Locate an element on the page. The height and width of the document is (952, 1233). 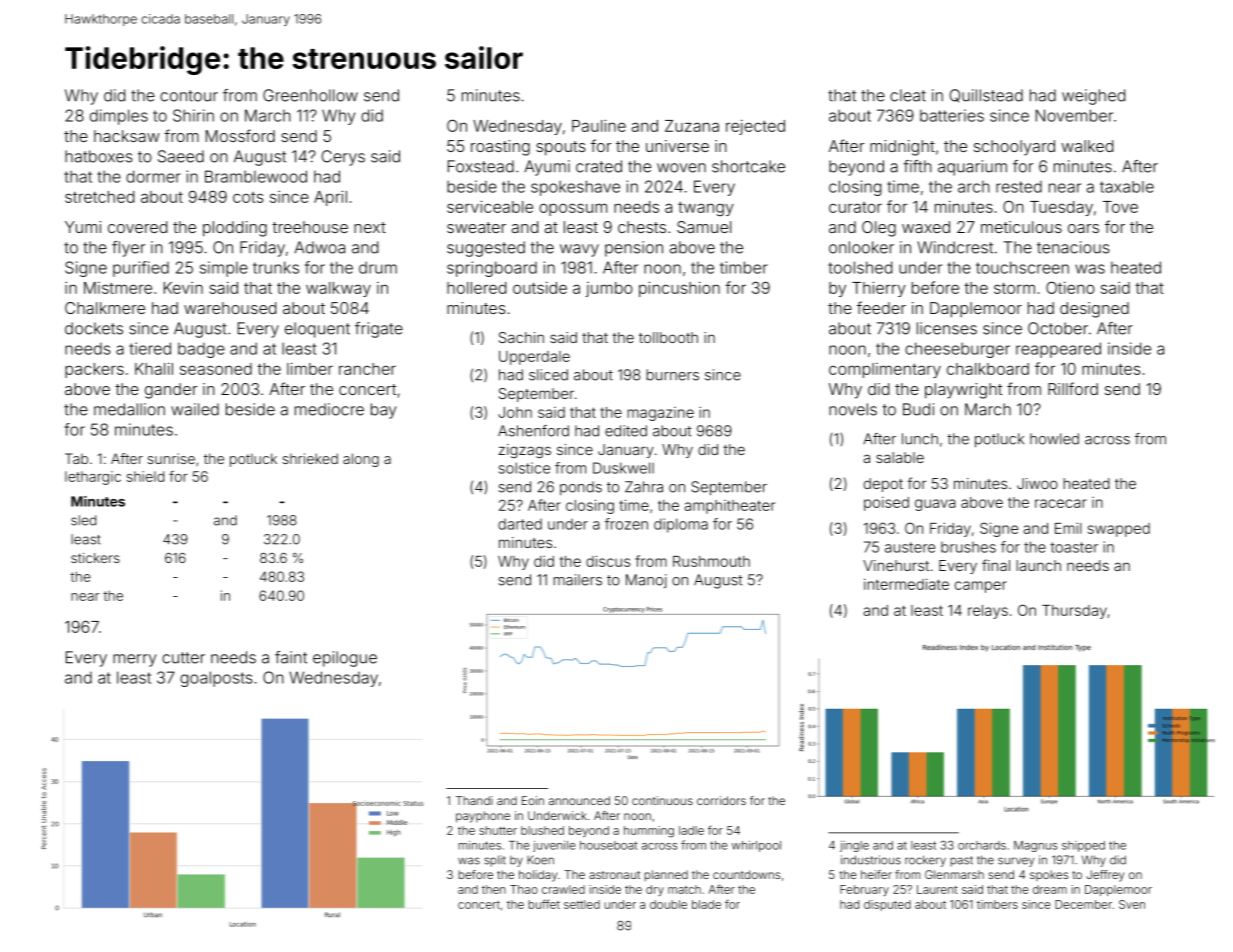
mailers is located at coordinates (577, 580).
